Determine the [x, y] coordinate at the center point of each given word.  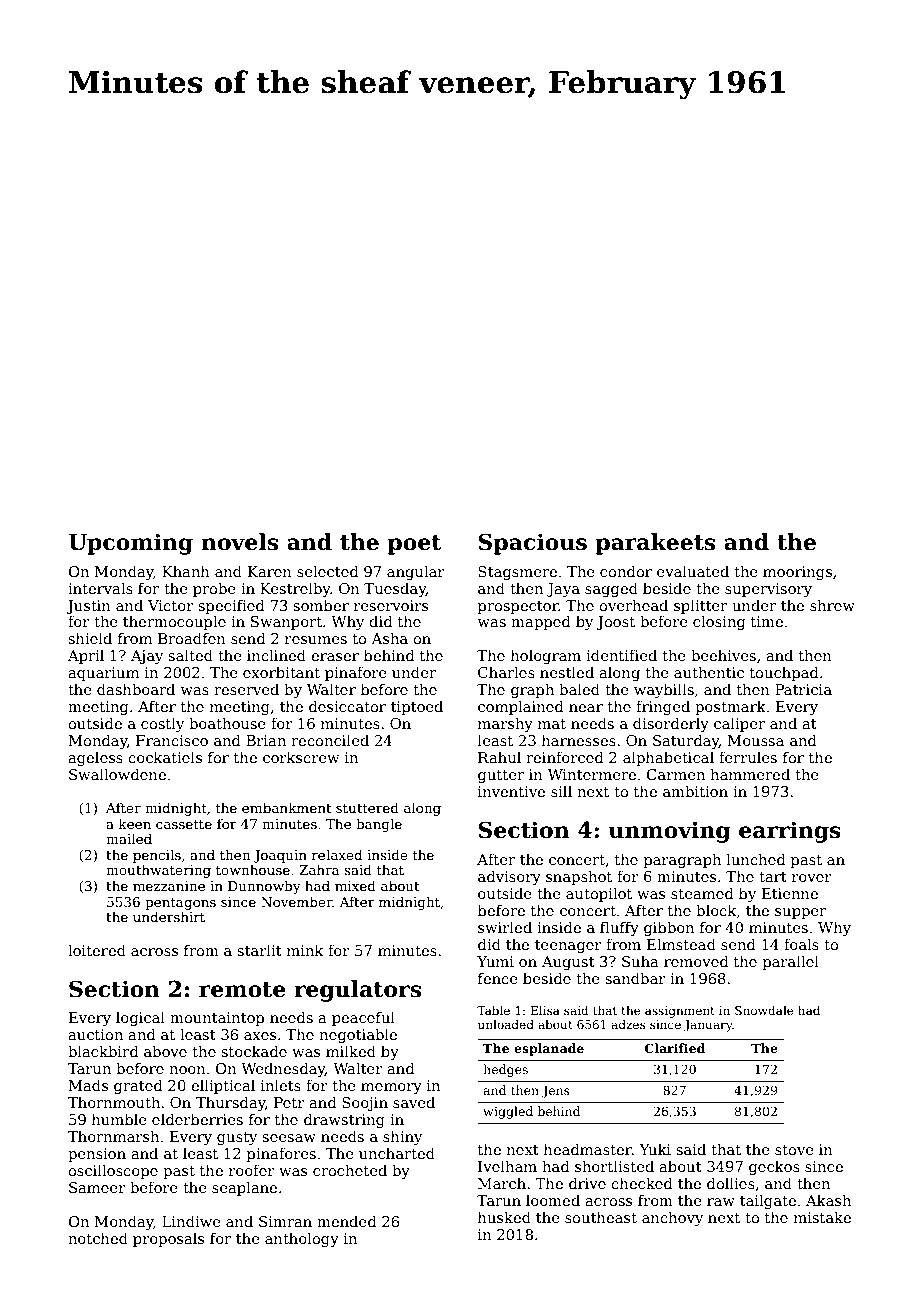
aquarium [103, 674]
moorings [797, 573]
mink [305, 950]
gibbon [669, 928]
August [568, 963]
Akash [828, 1200]
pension [97, 1155]
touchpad [784, 673]
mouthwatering [158, 871]
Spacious [532, 544]
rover [812, 878]
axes [260, 1036]
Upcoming [130, 544]
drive [587, 1183]
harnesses [579, 740]
